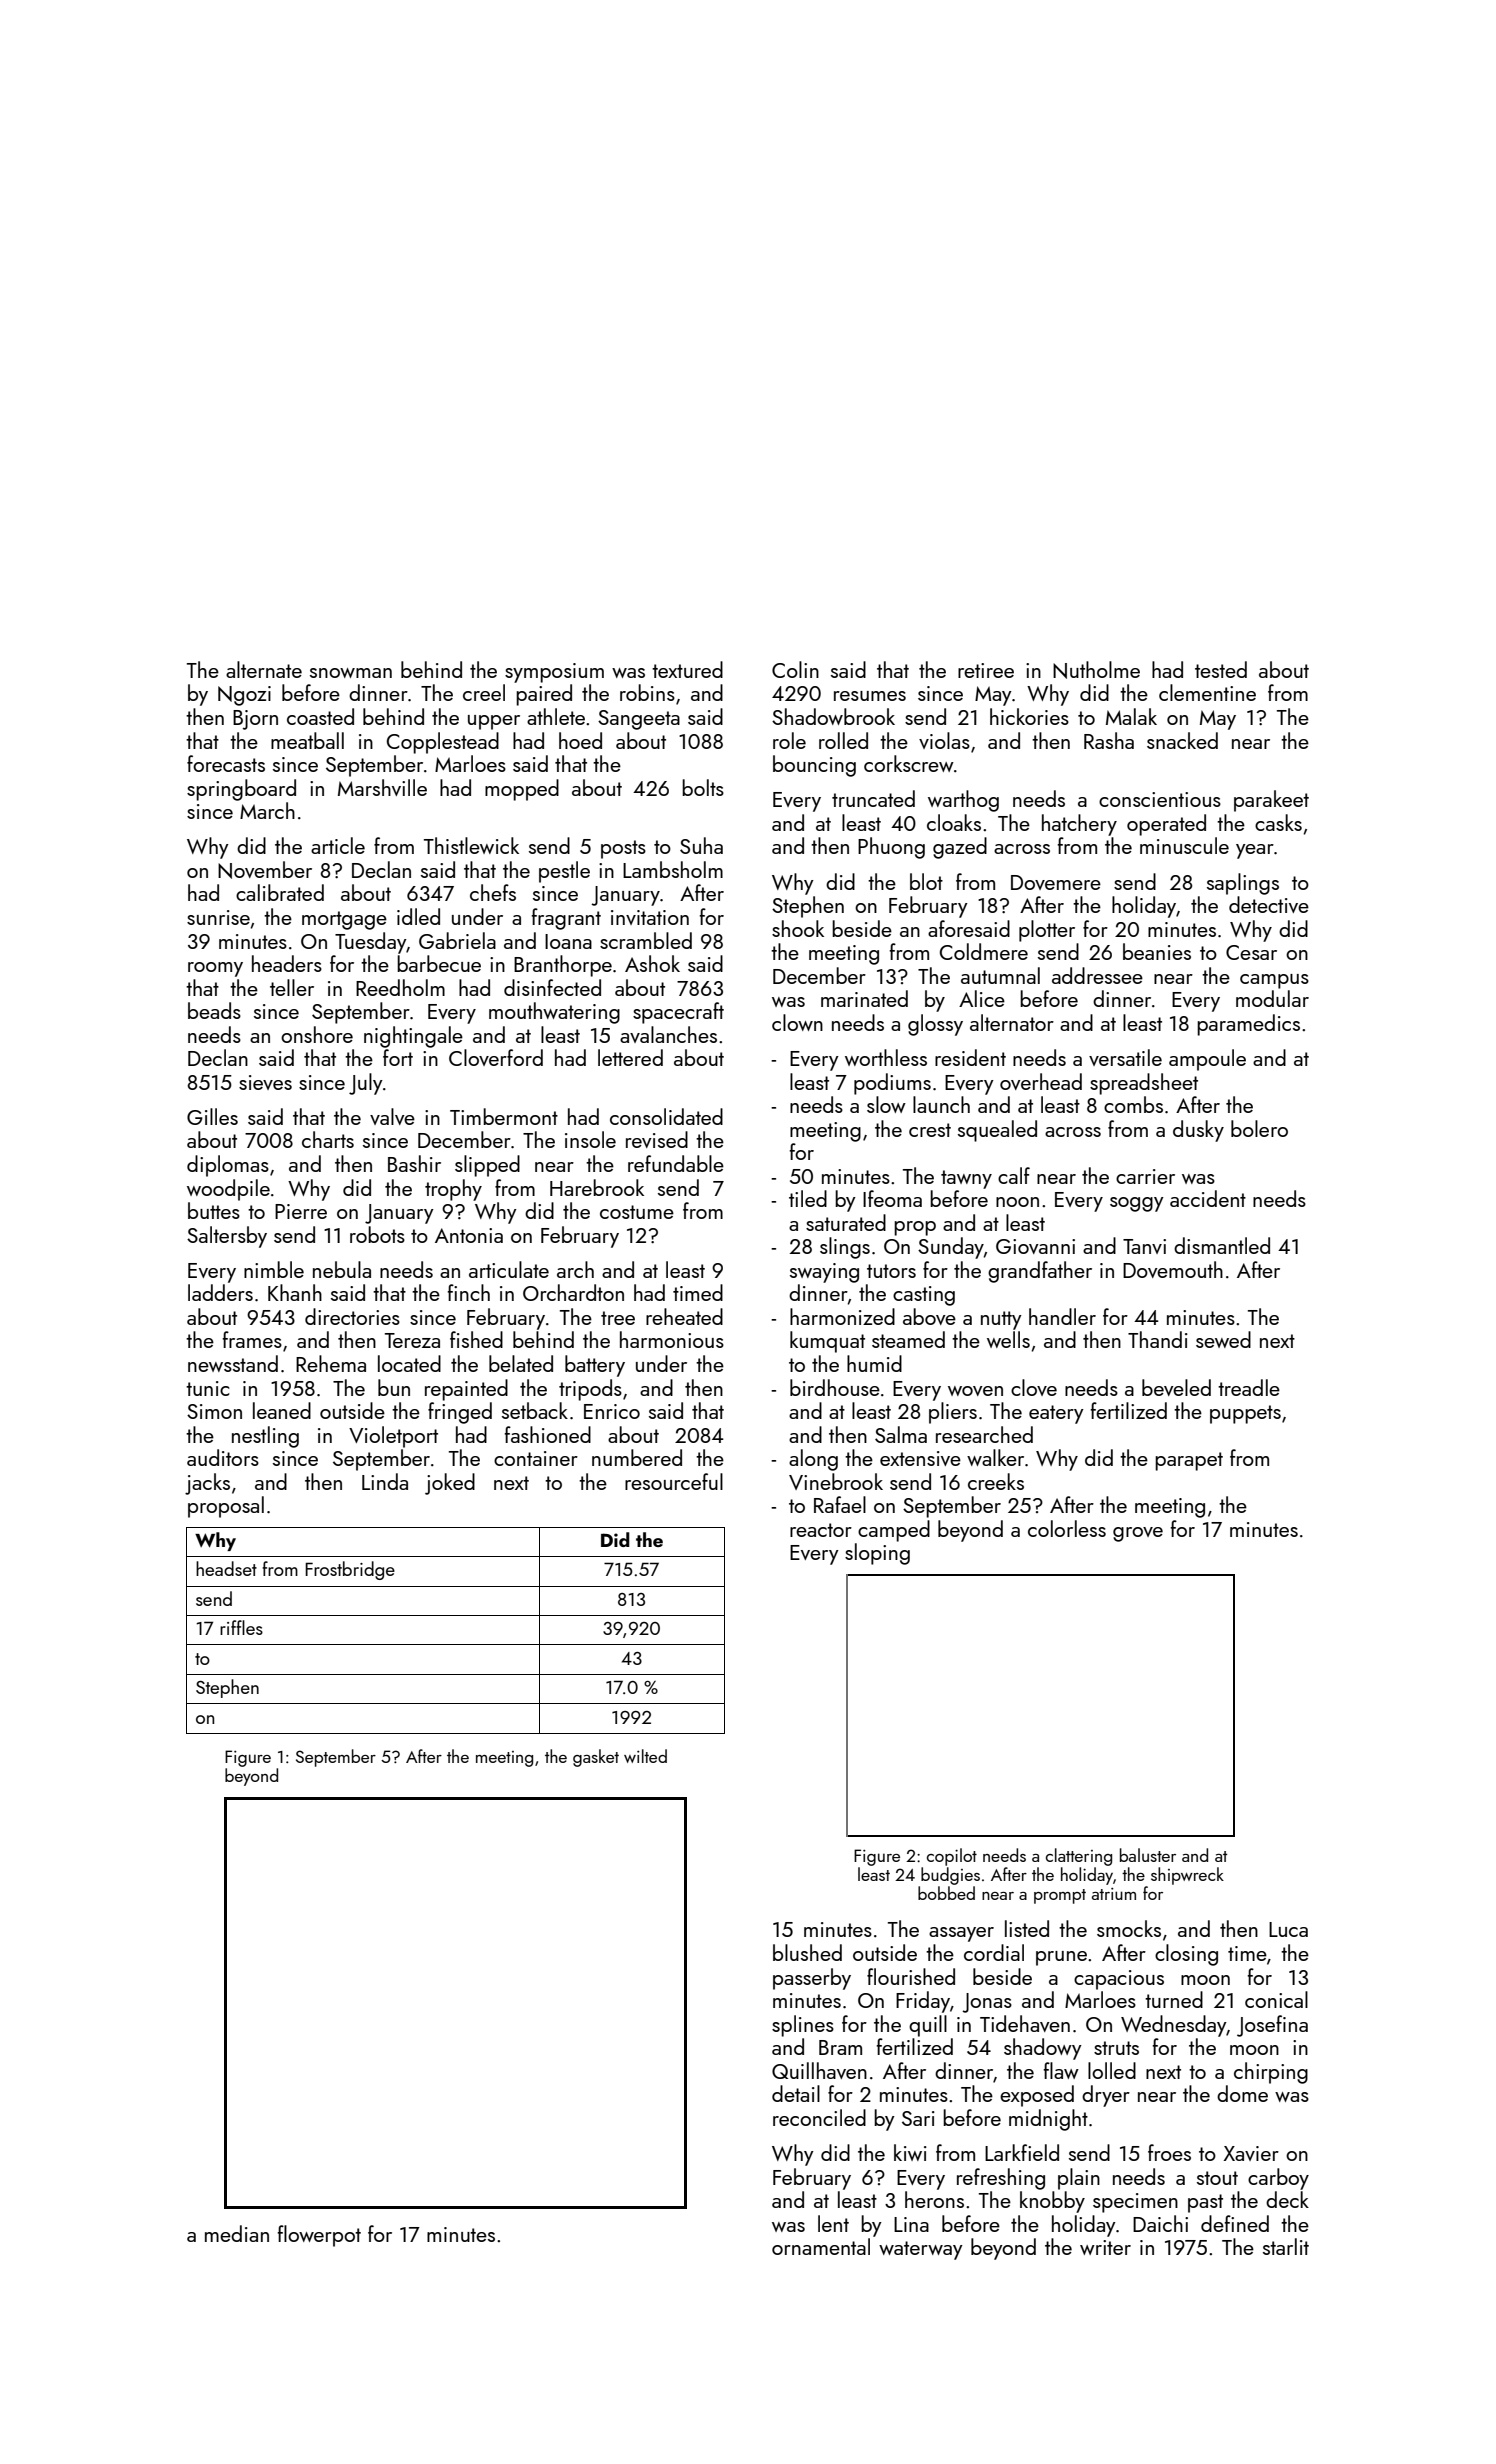 The image size is (1496, 2464). I want to click on baluster, so click(1148, 1855).
